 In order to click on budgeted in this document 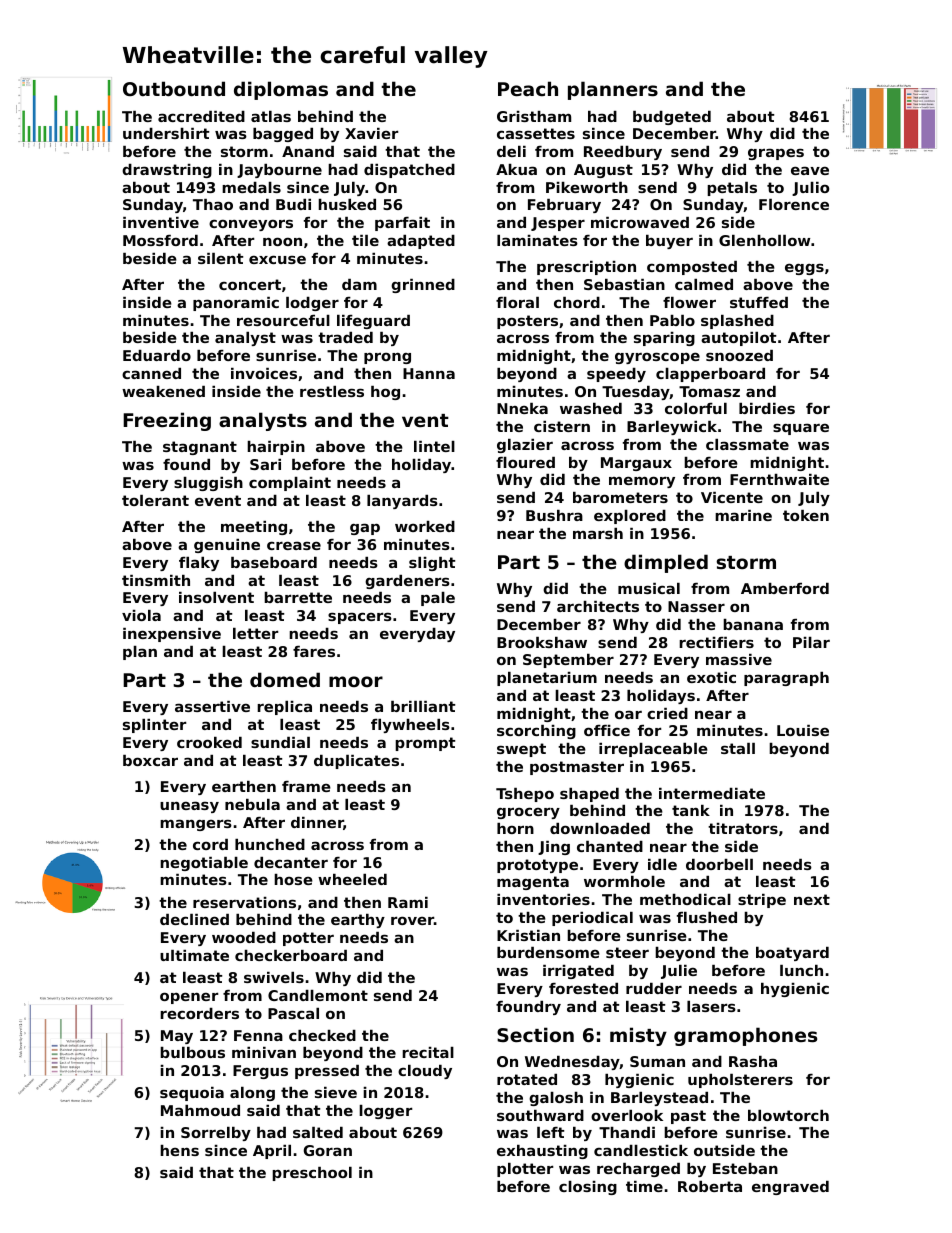, I will do `click(672, 118)`.
